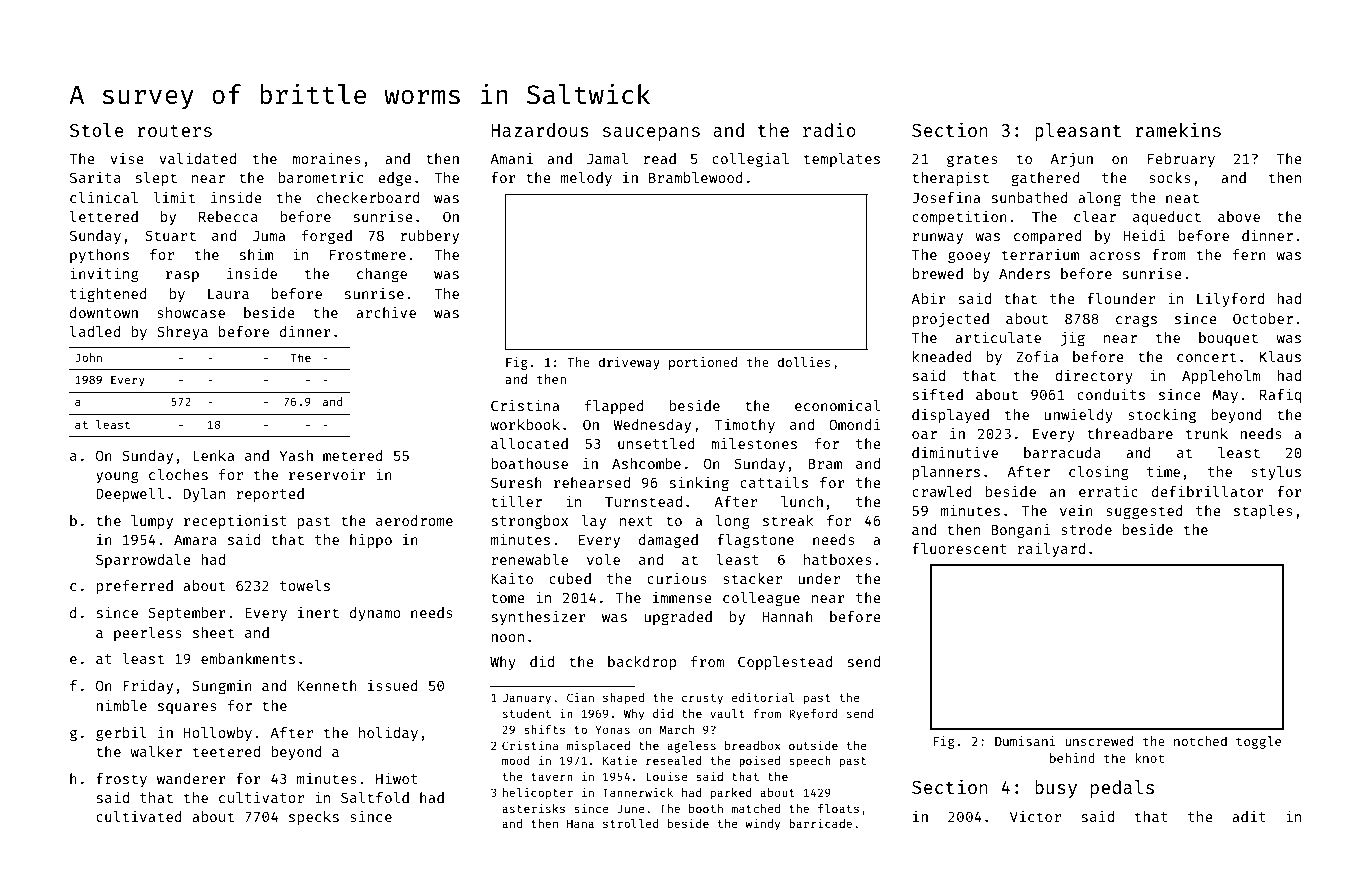  I want to click on brewed, so click(937, 273).
